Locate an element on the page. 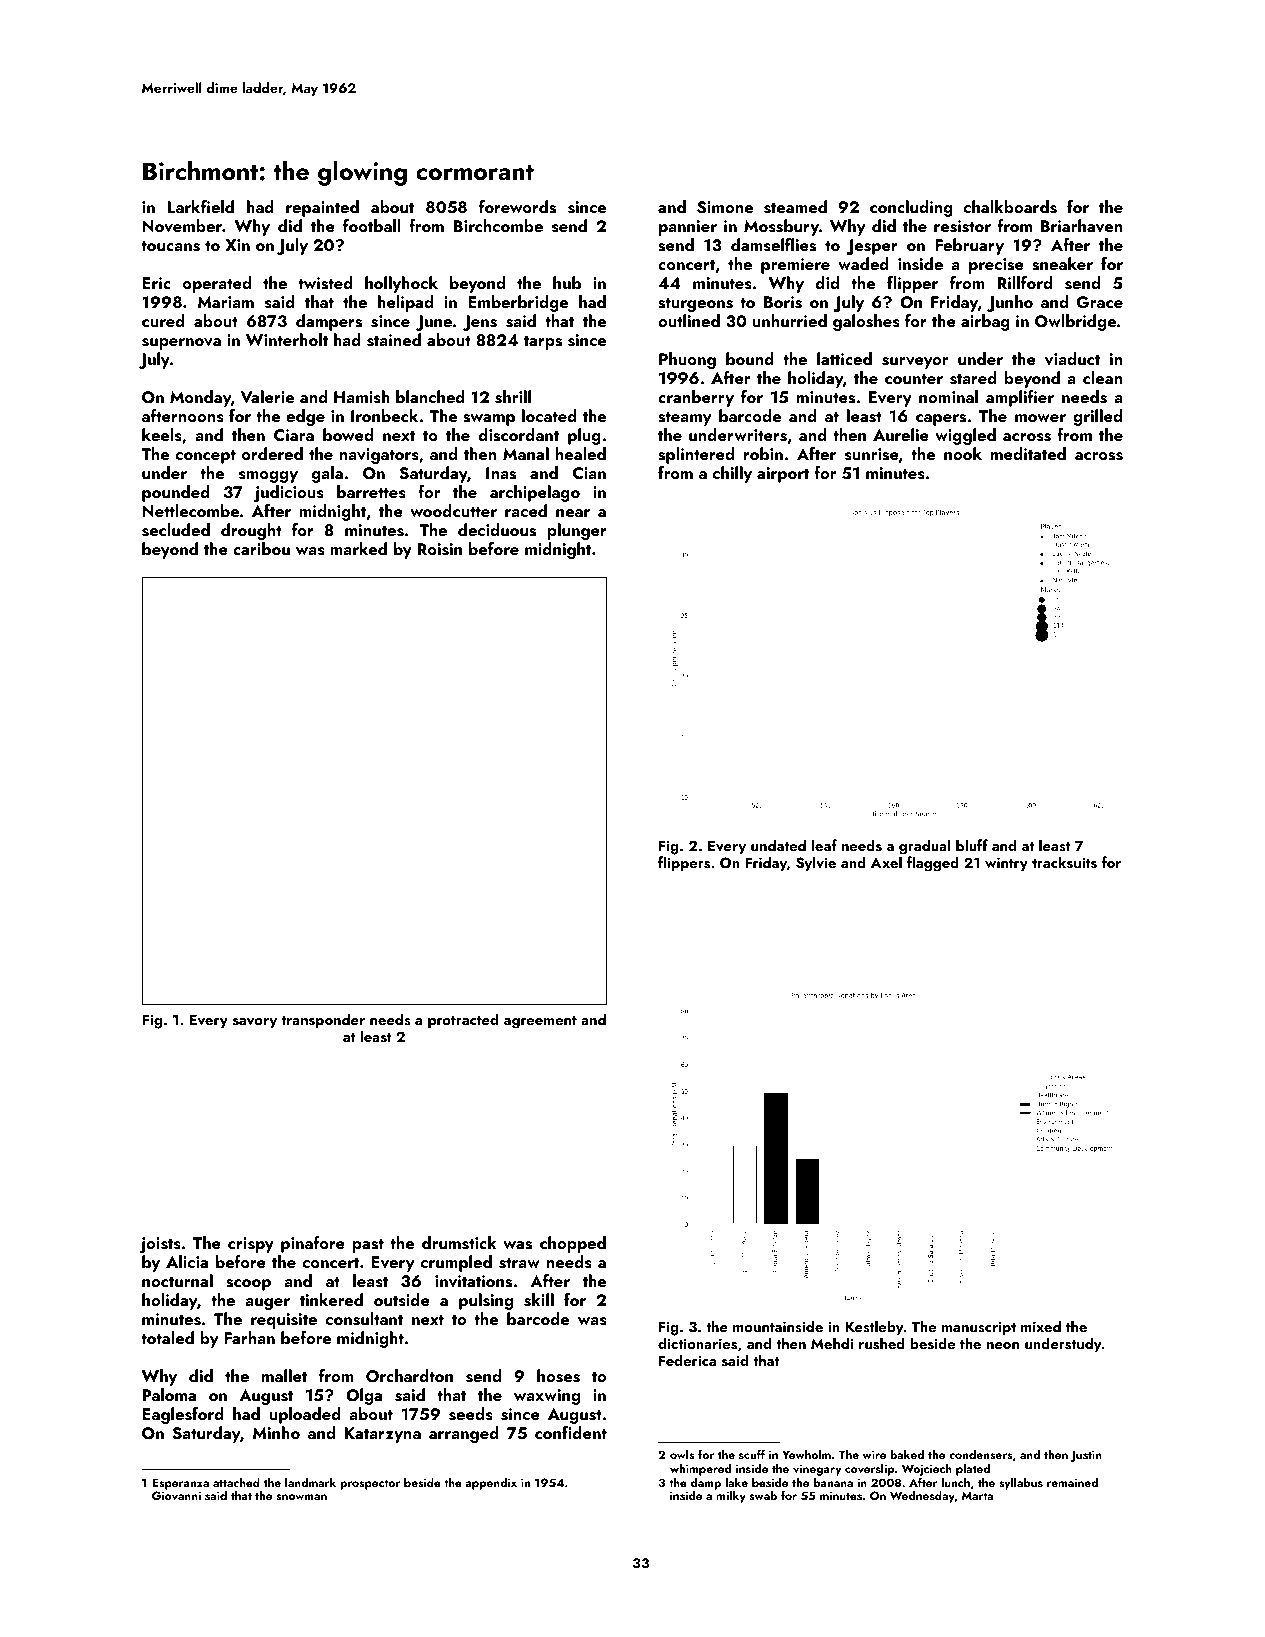 Image resolution: width=1265 pixels, height=1637 pixels. Sylvie is located at coordinates (816, 863).
